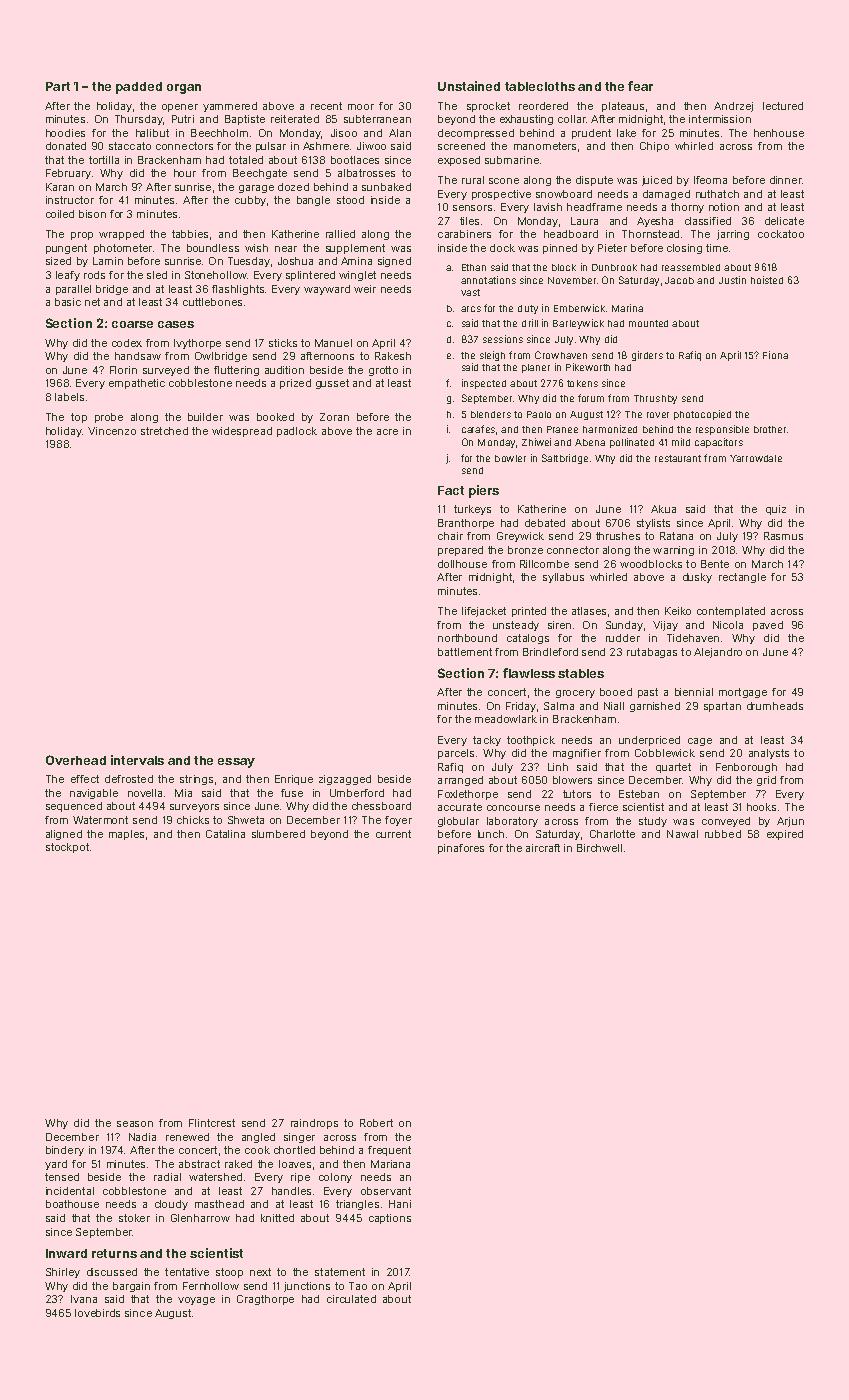 This screenshot has height=1400, width=849. I want to click on voyage, so click(196, 1301).
